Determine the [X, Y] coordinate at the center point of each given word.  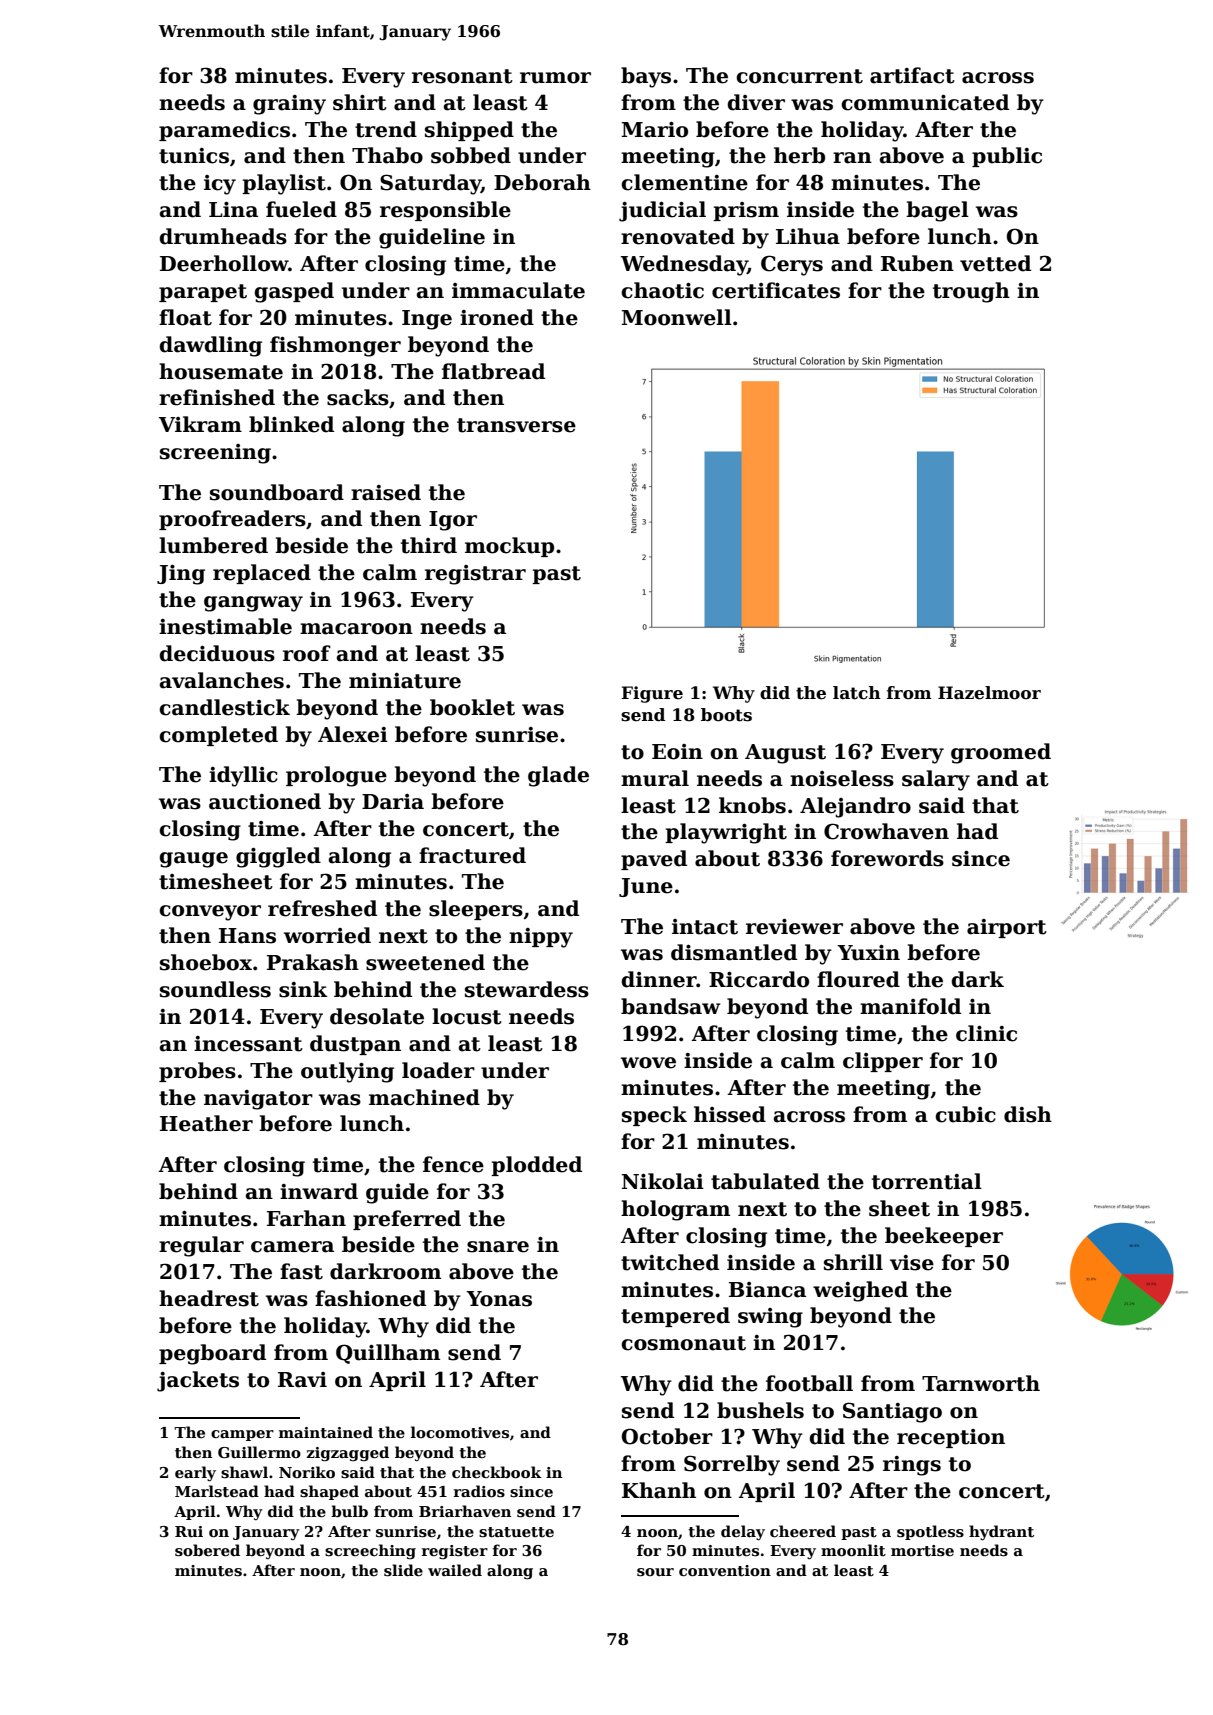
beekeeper [944, 1237]
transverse [516, 425]
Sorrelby [732, 1465]
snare [498, 1247]
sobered [207, 1550]
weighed [860, 1291]
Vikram [200, 424]
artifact [912, 75]
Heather [206, 1123]
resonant [462, 76]
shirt [360, 102]
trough [971, 292]
